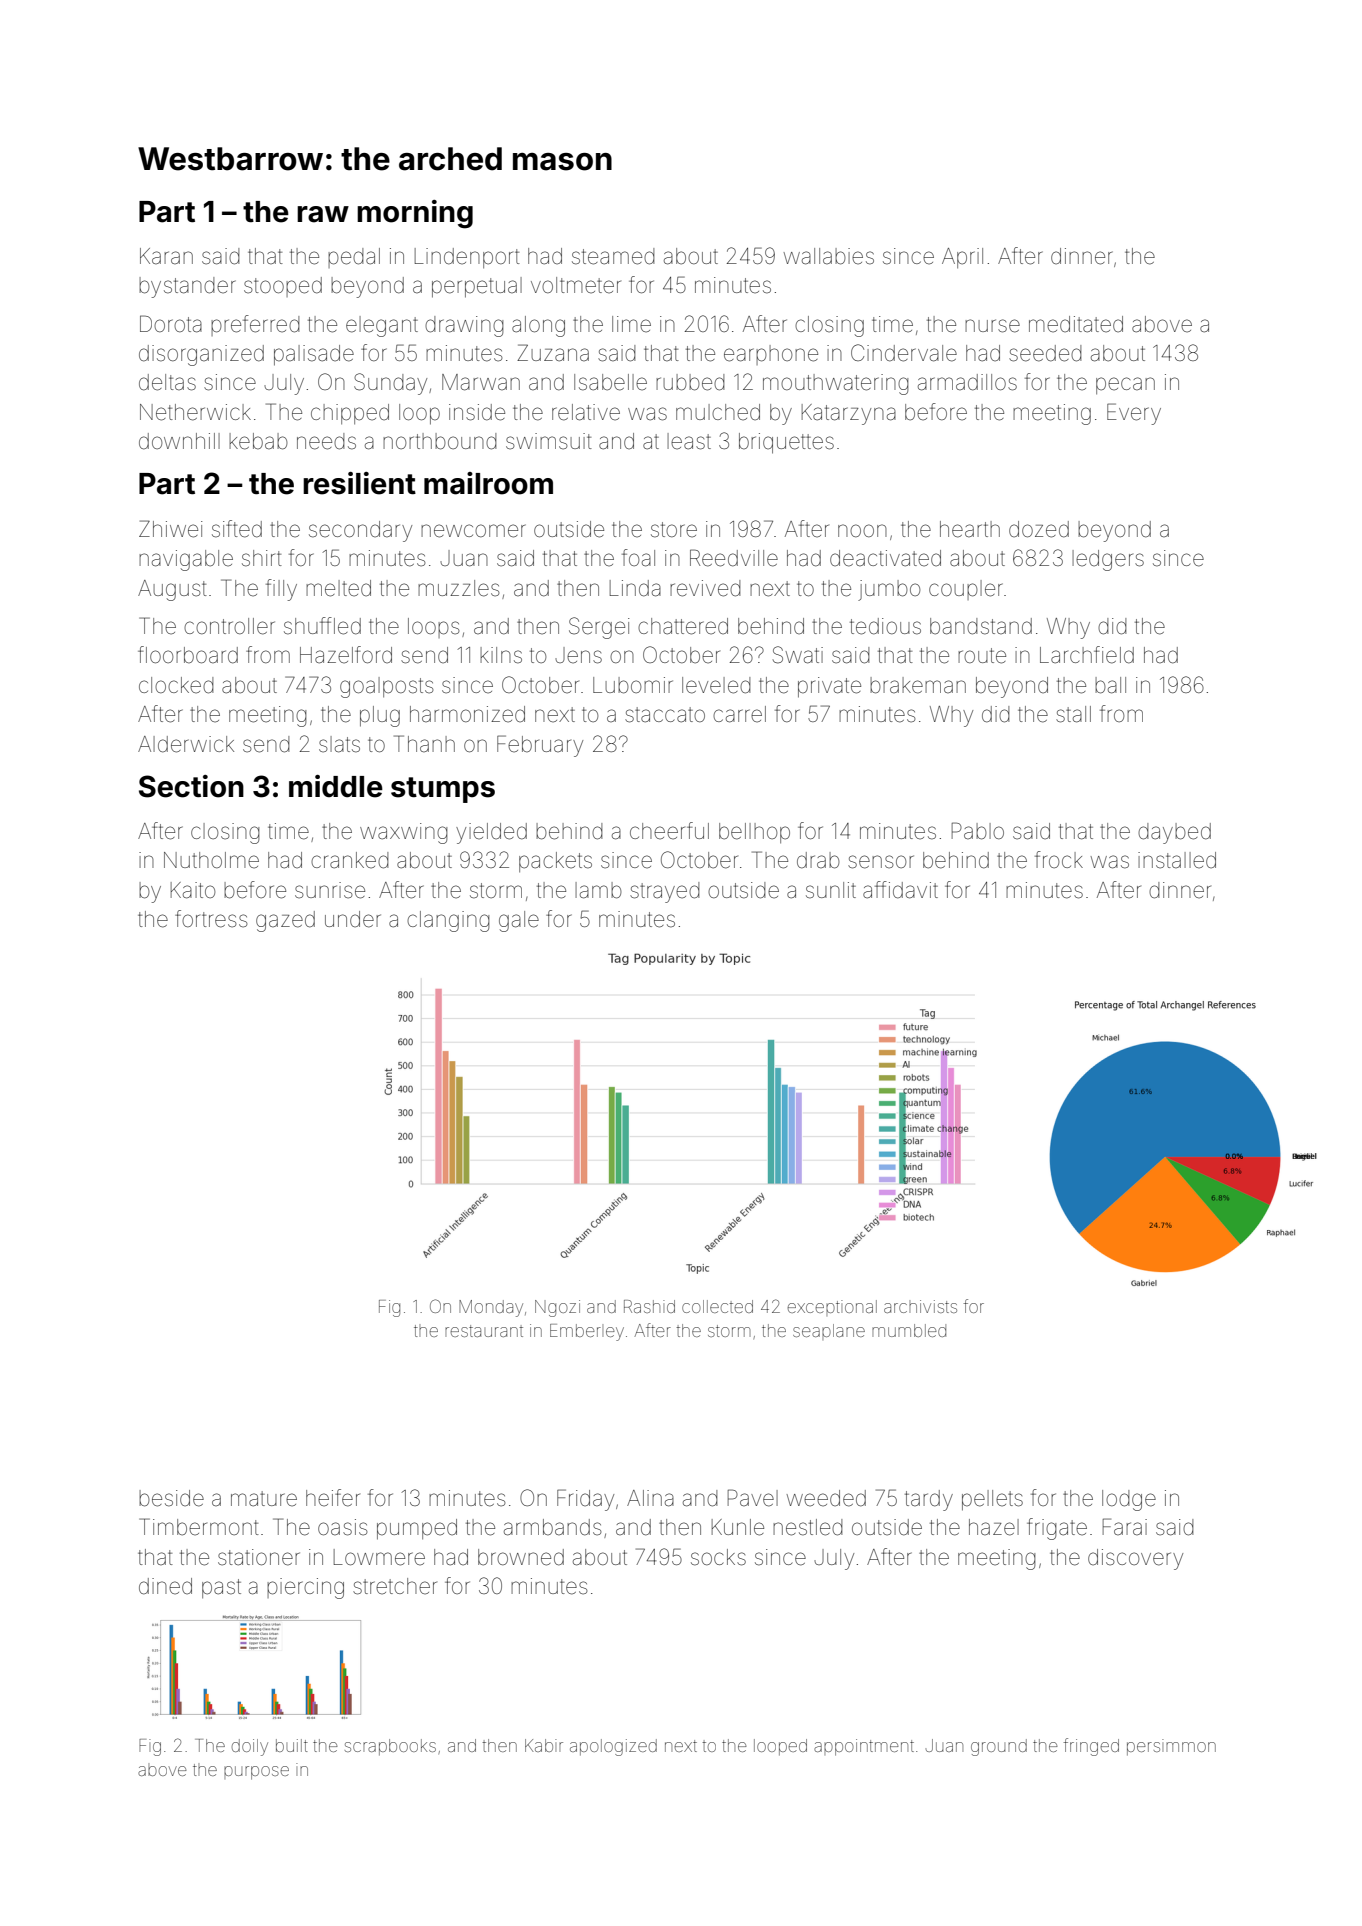 This image has width=1362, height=1926. What do you see at coordinates (587, 1332) in the image?
I see `Emberley` at bounding box center [587, 1332].
